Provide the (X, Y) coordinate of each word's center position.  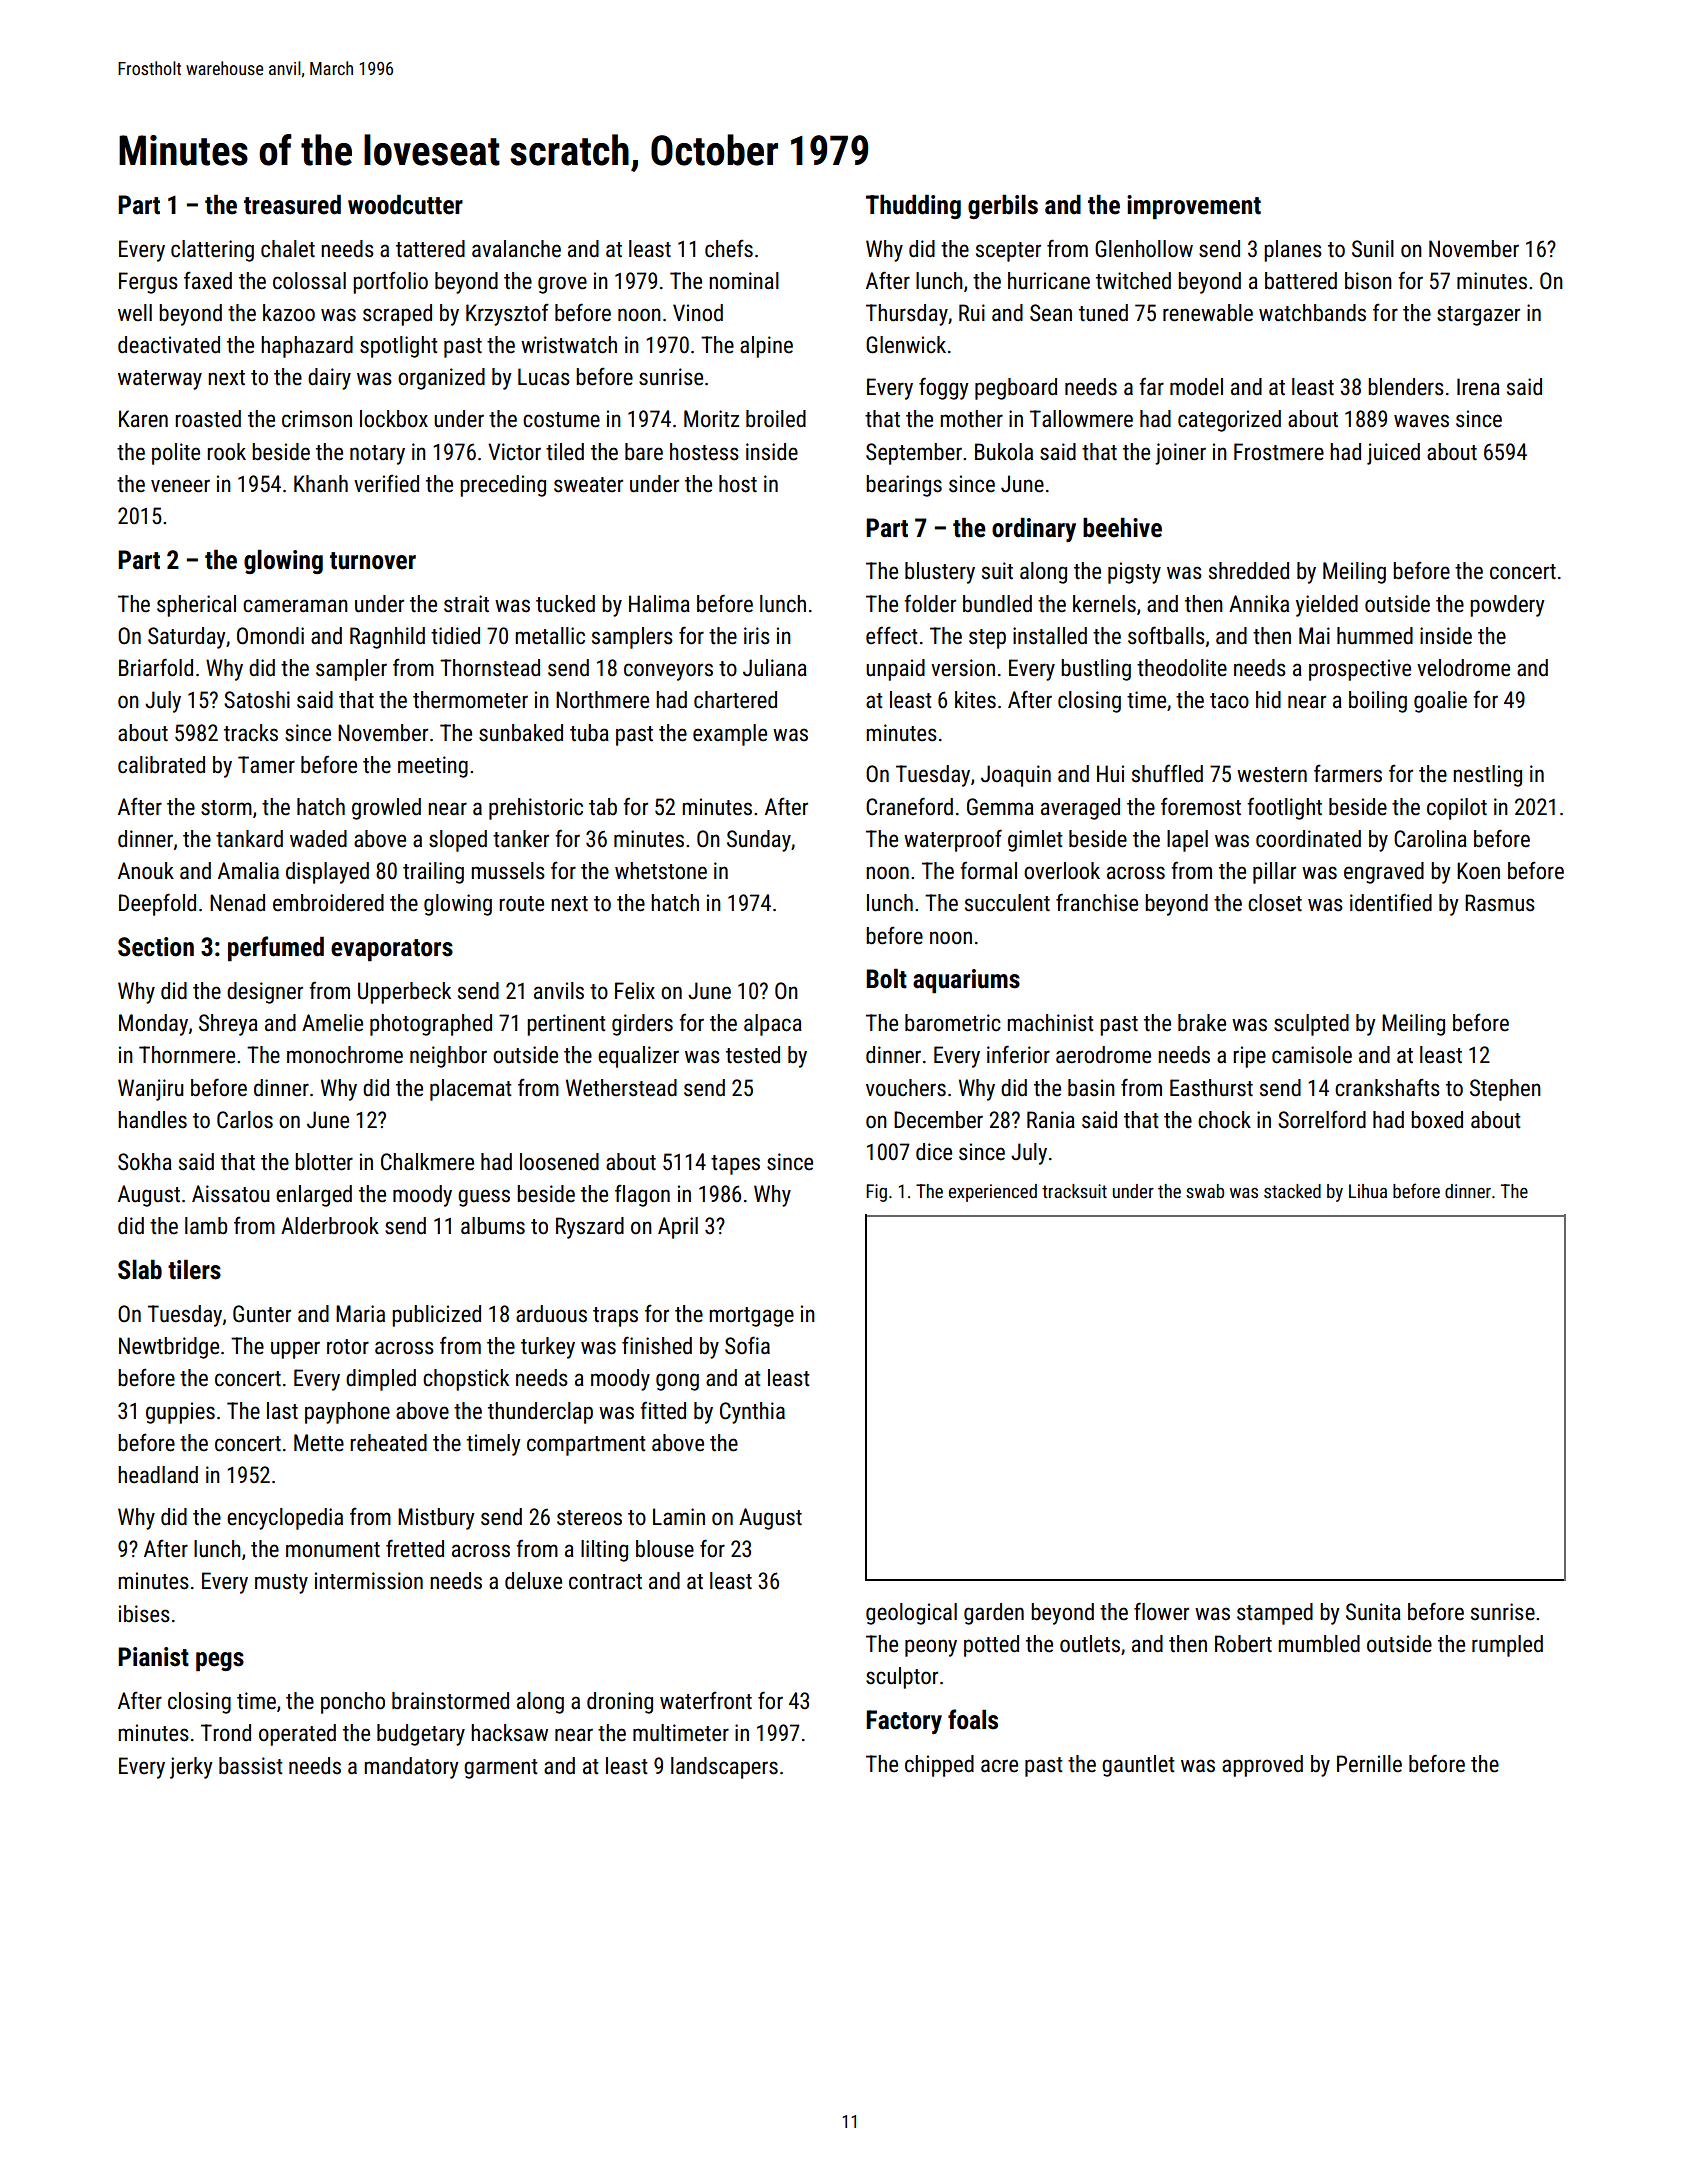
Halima (659, 604)
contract (605, 1582)
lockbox (394, 419)
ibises (144, 1614)
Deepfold (157, 904)
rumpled (1507, 1646)
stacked (1292, 1191)
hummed (1375, 636)
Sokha (145, 1162)
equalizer (638, 1057)
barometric (953, 1023)
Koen (1478, 871)
